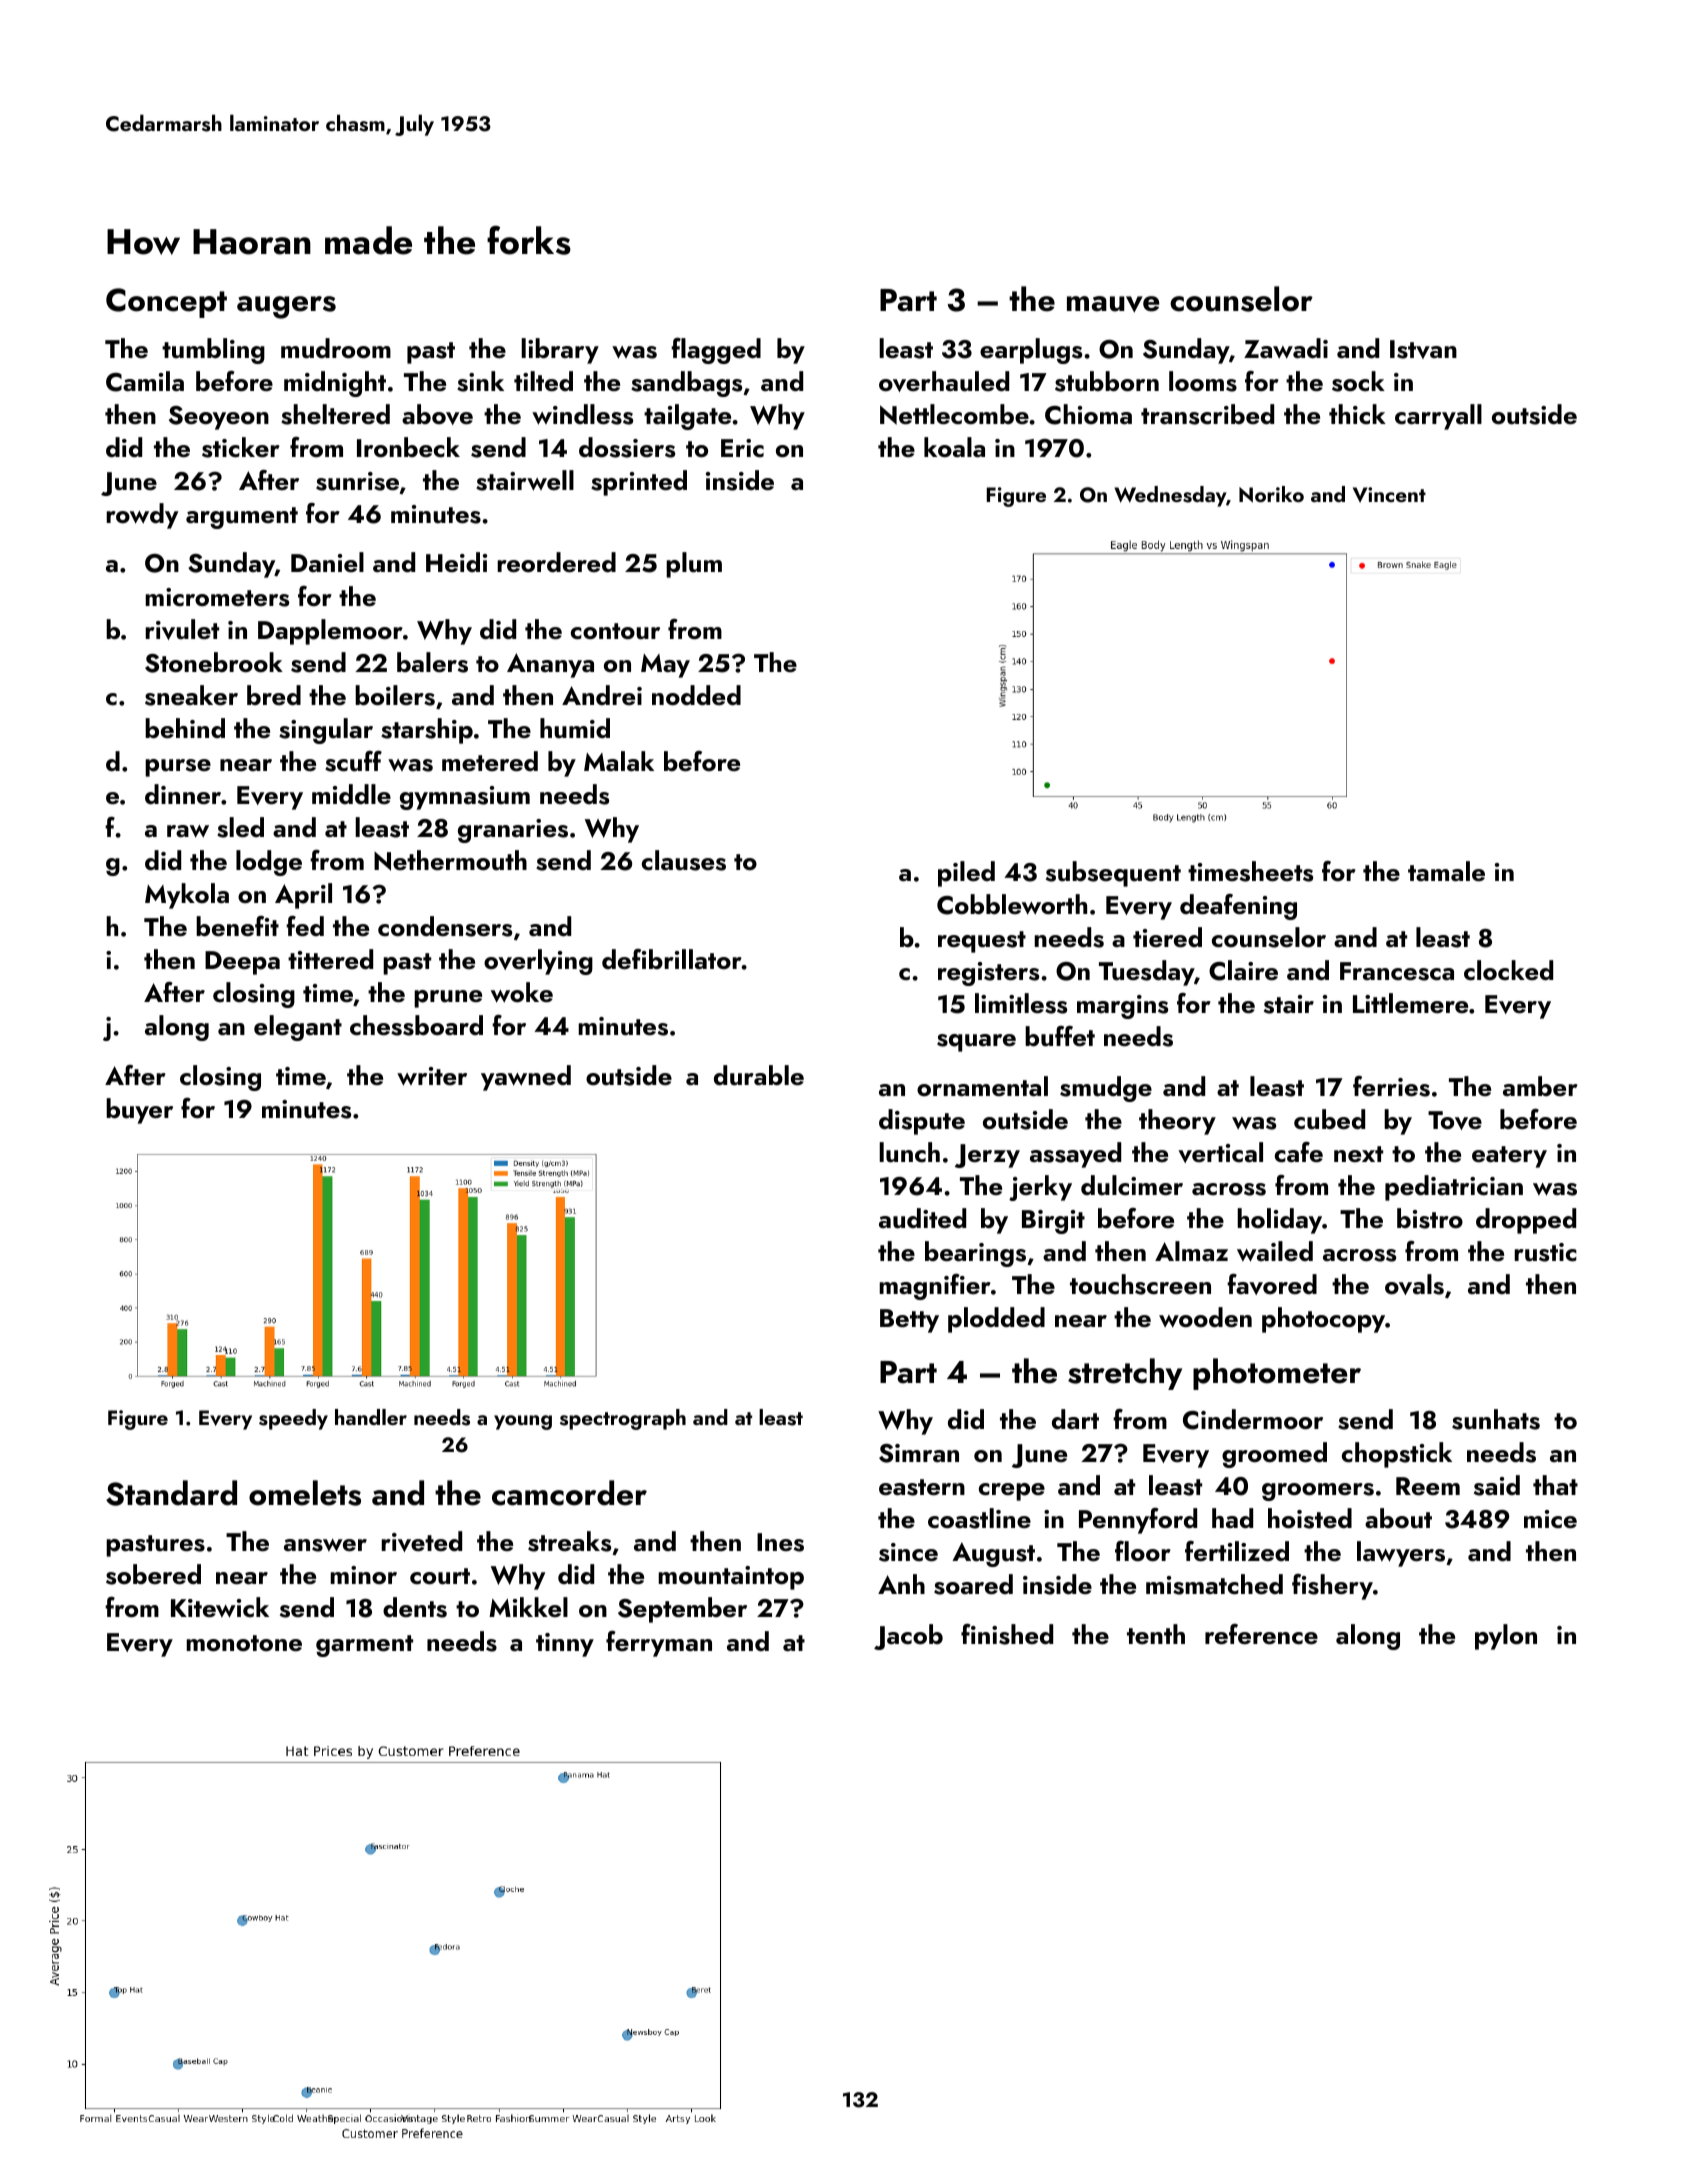 The width and height of the screenshot is (1683, 2178). Describe the element at coordinates (330, 632) in the screenshot. I see `Dapplemoor` at that location.
